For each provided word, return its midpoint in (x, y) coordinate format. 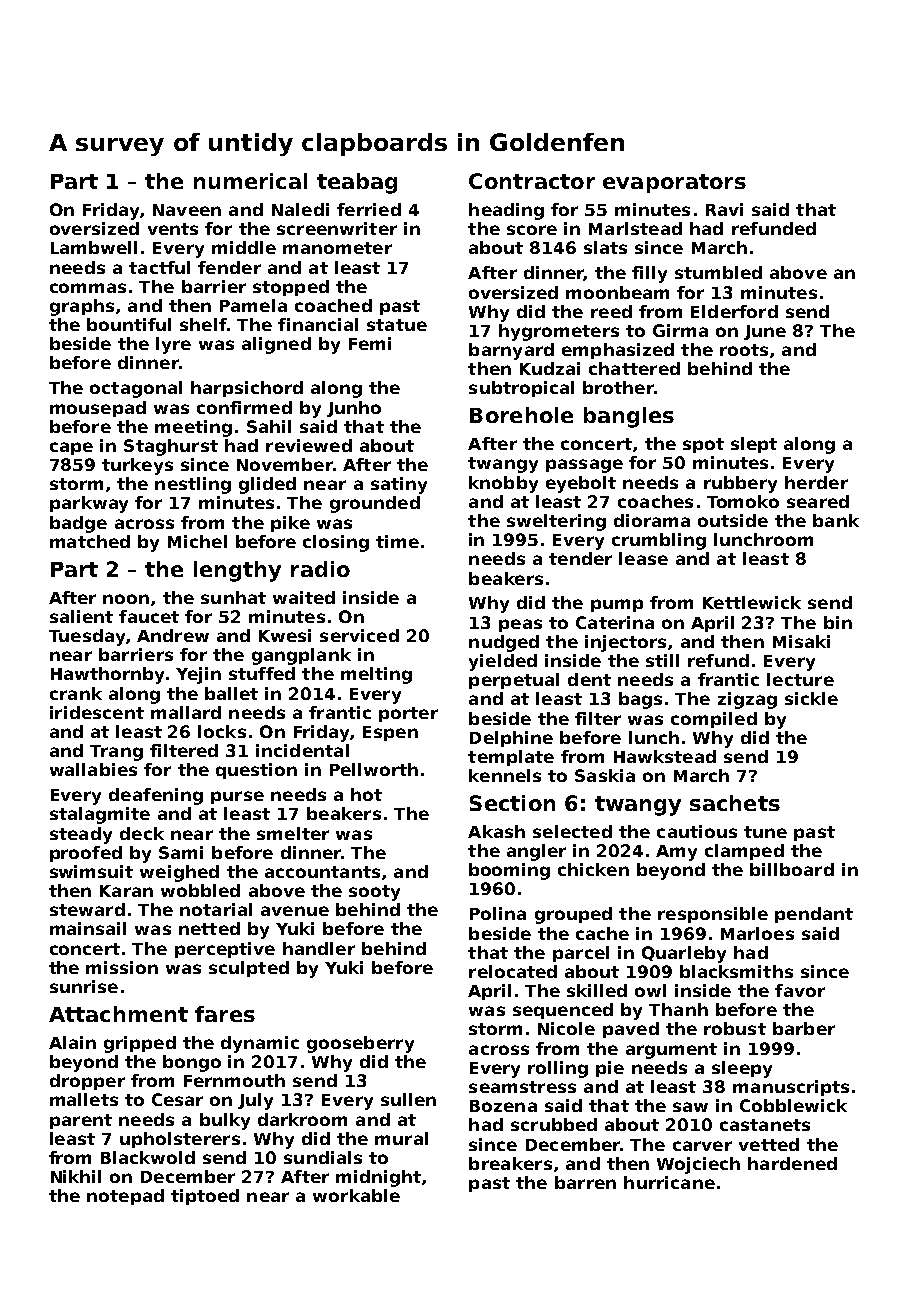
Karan (126, 891)
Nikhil (76, 1176)
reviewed (309, 445)
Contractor (532, 181)
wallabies (93, 769)
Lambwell (94, 247)
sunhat (233, 597)
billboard (792, 869)
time (397, 541)
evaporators (674, 183)
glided (267, 485)
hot (366, 794)
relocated (513, 971)
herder (816, 482)
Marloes (757, 933)
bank (836, 520)
